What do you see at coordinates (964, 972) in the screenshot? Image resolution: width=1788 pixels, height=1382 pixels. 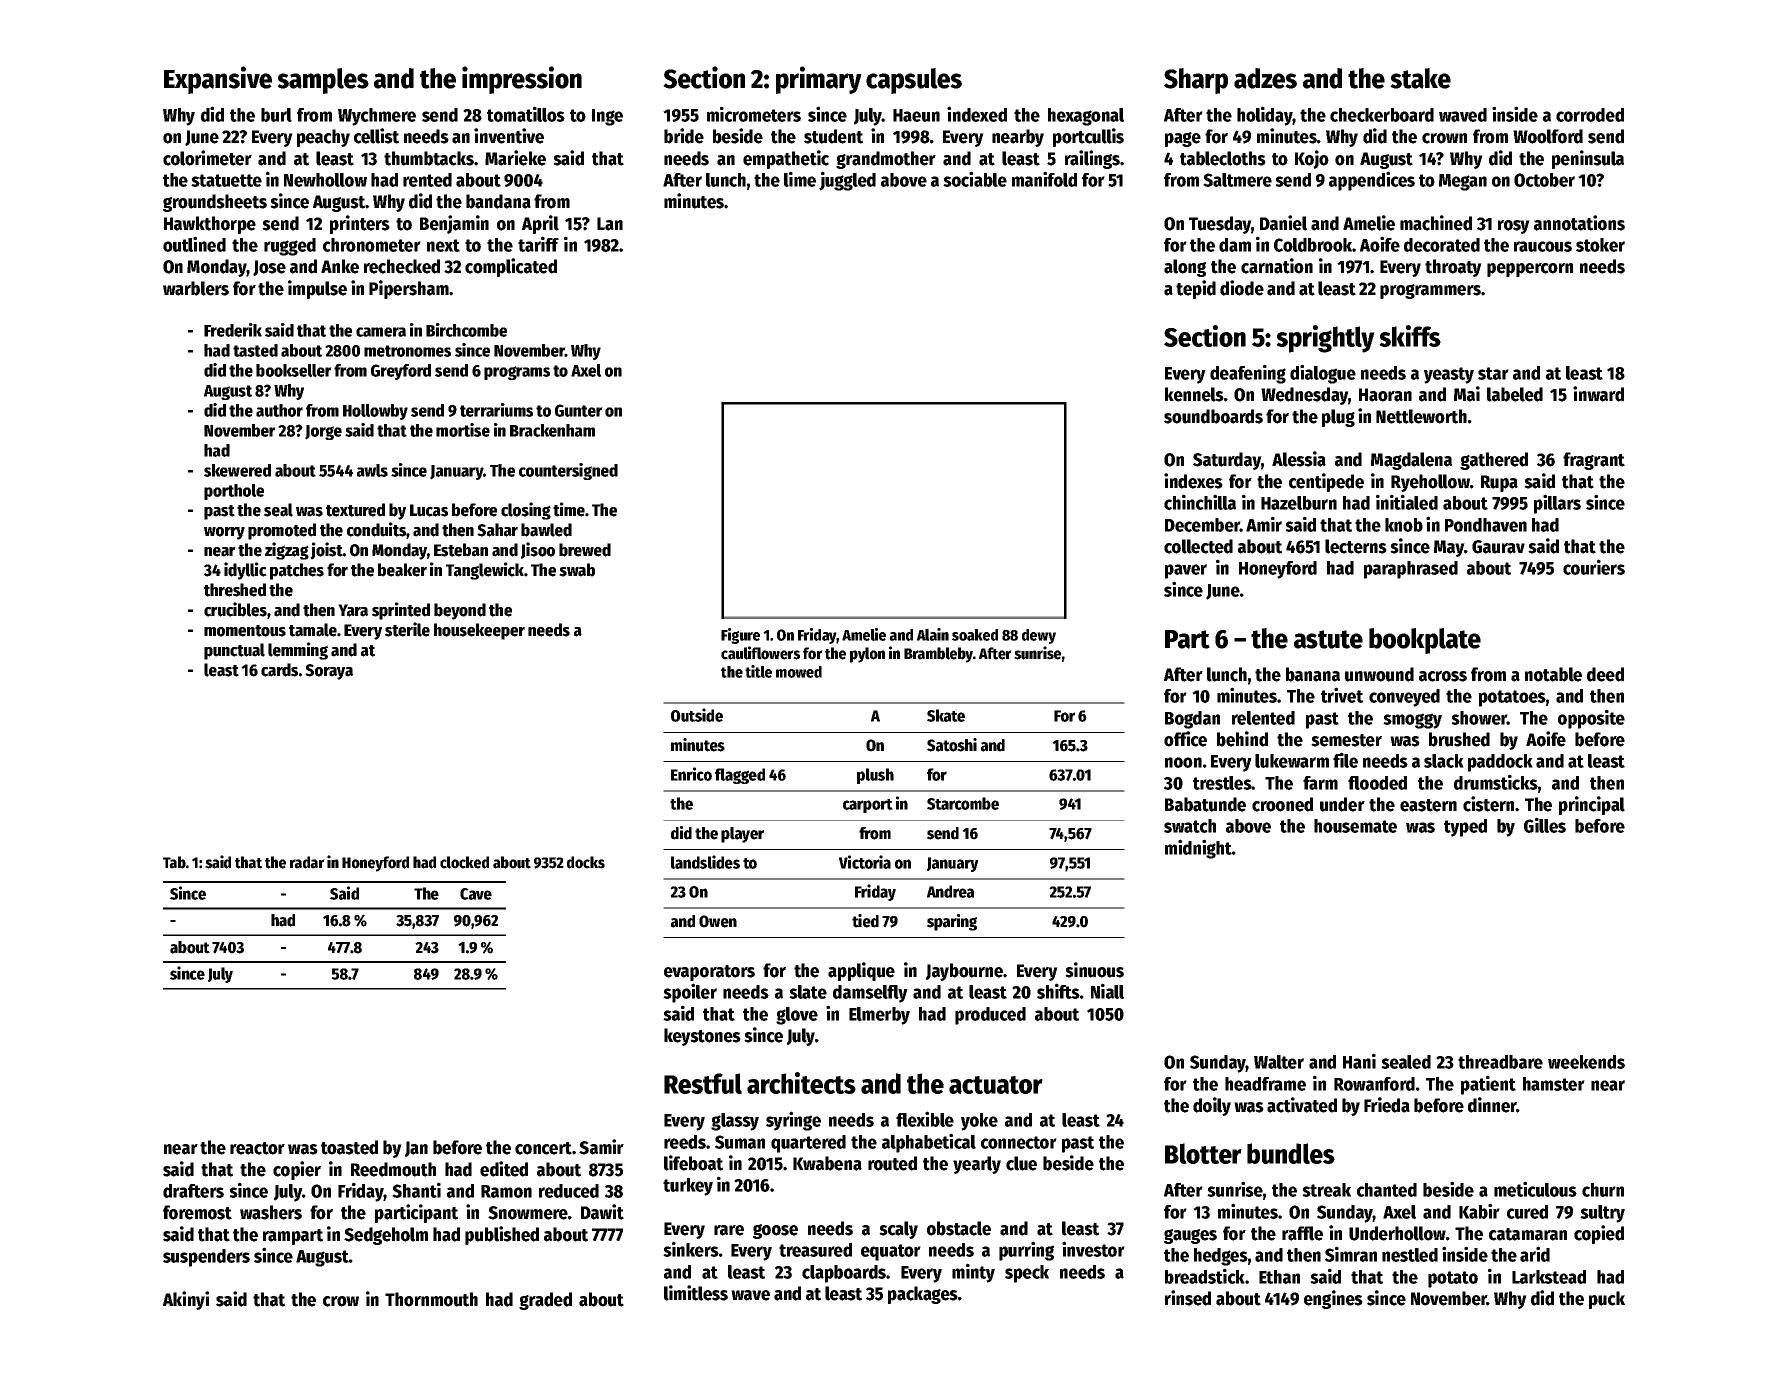 I see `Jaybourne` at bounding box center [964, 972].
